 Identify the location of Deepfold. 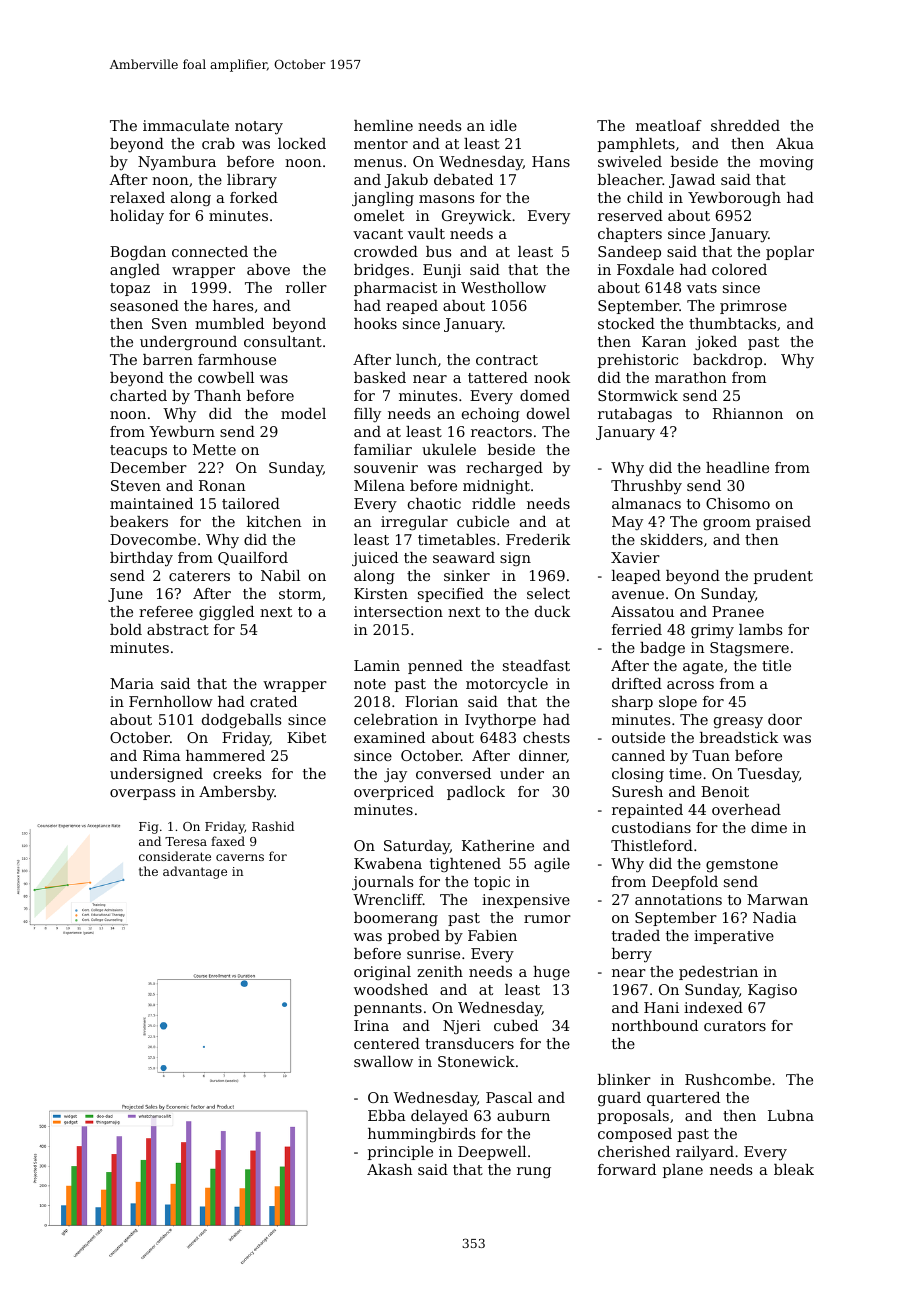
(685, 883).
